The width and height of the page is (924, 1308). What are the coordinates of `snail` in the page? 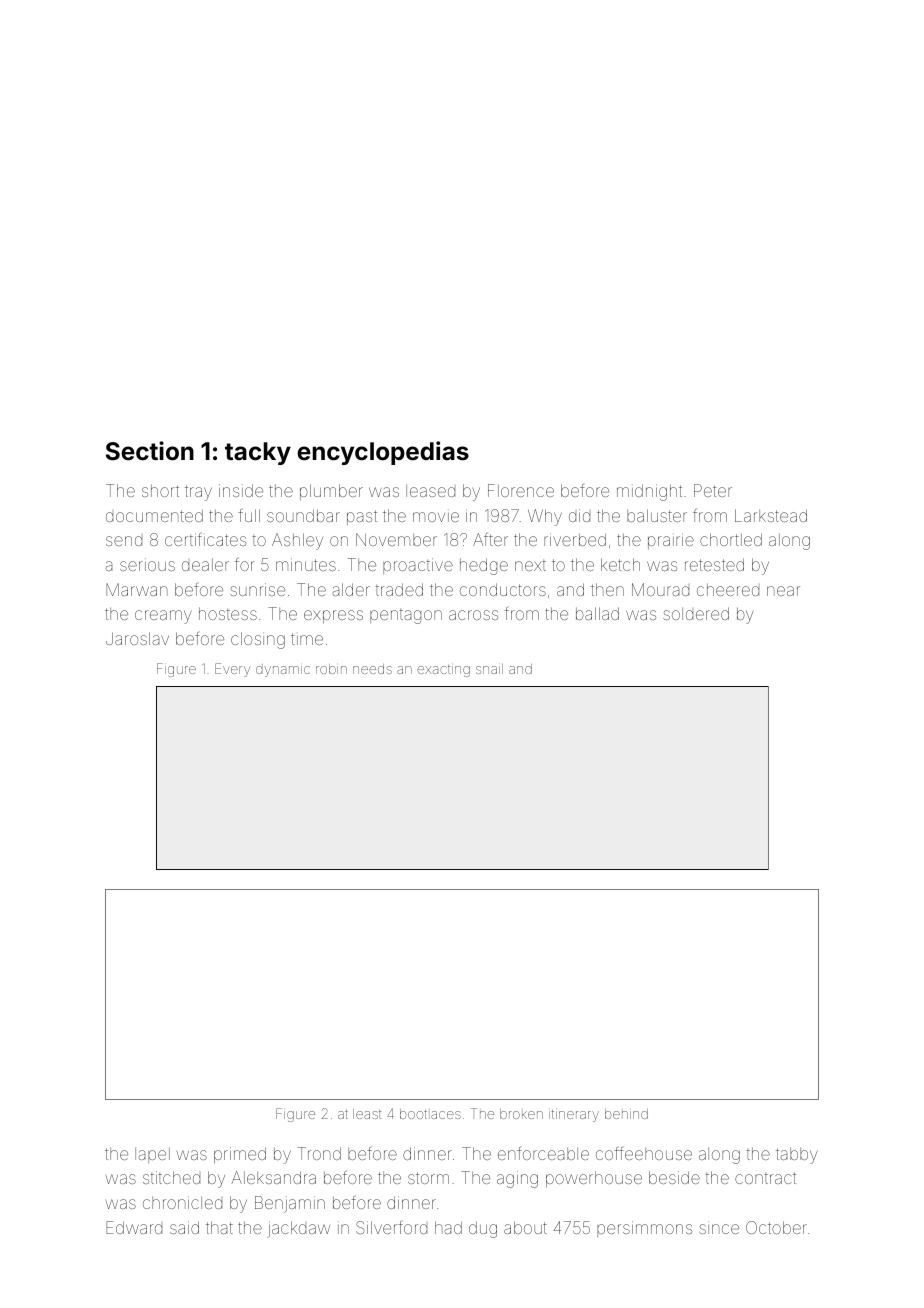 It's located at (489, 669).
